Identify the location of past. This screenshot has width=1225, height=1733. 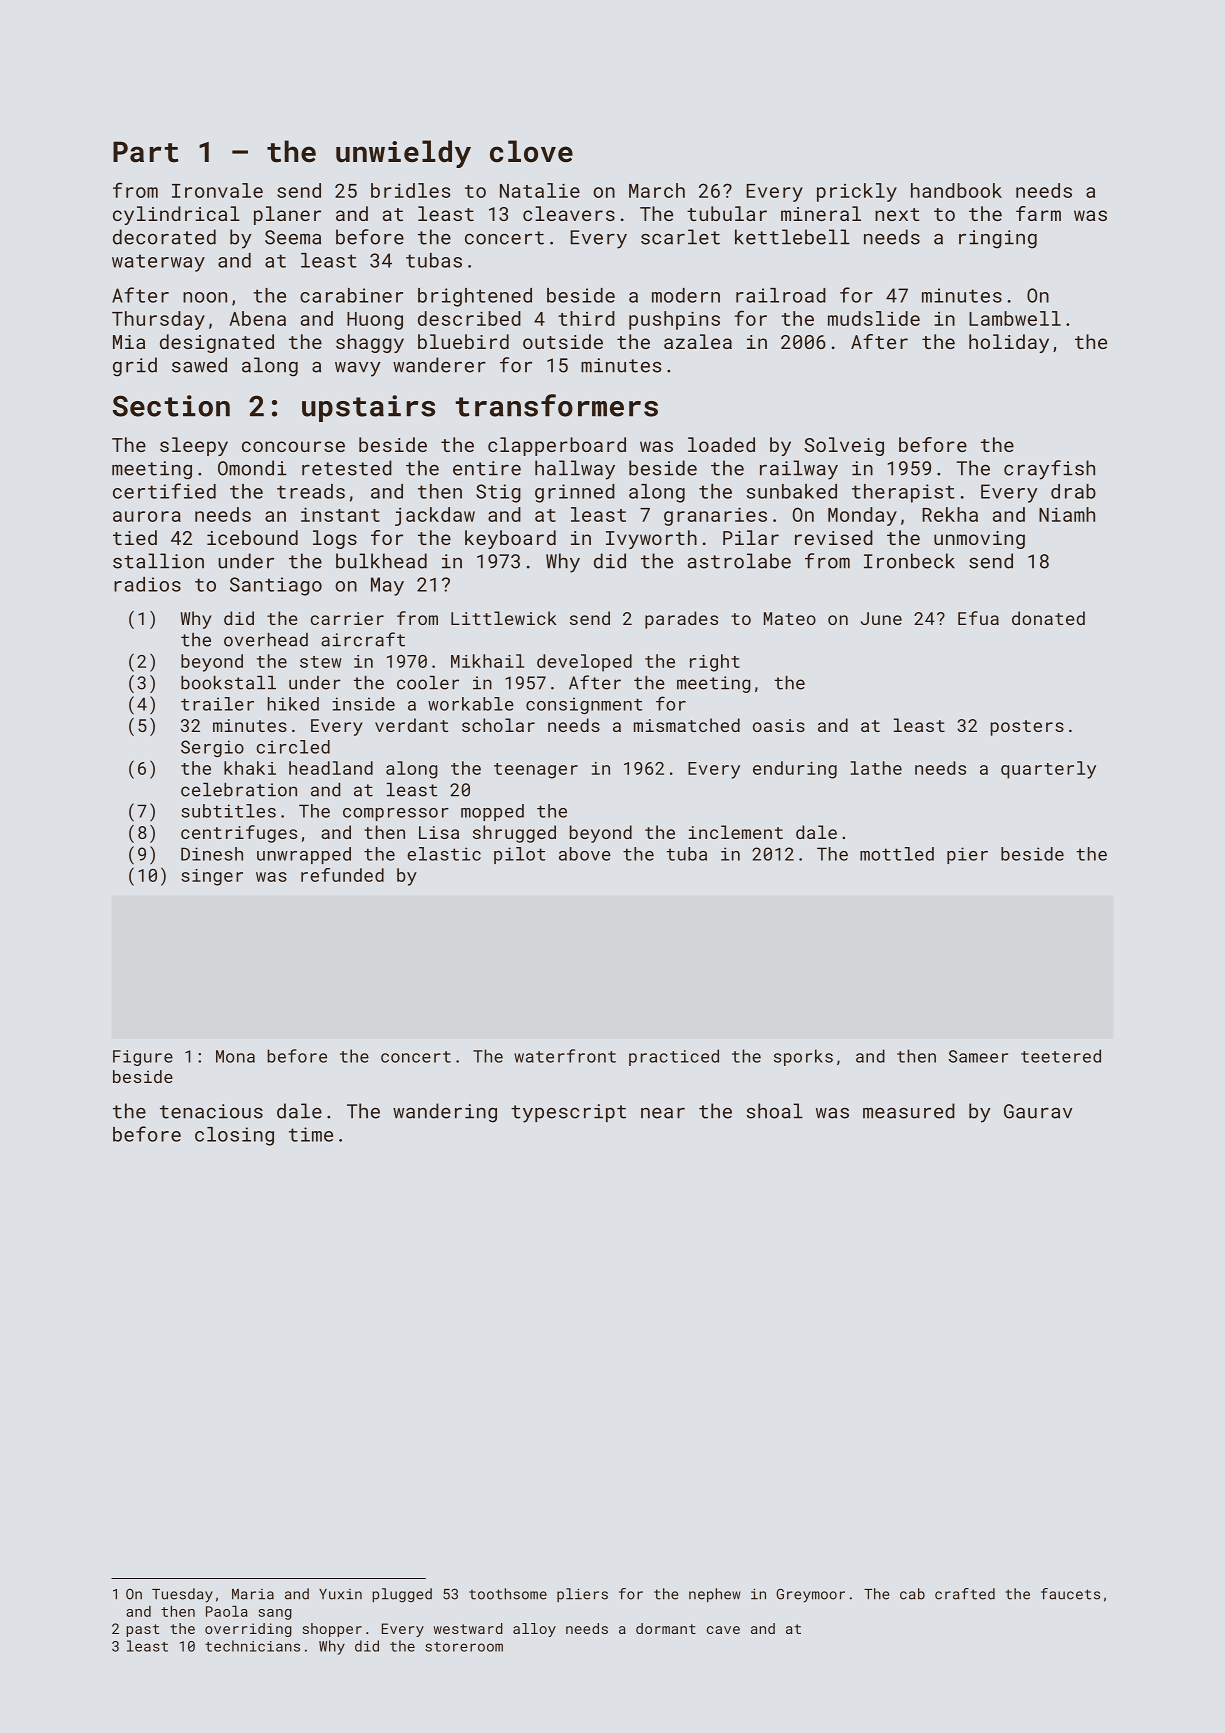
(143, 1630).
